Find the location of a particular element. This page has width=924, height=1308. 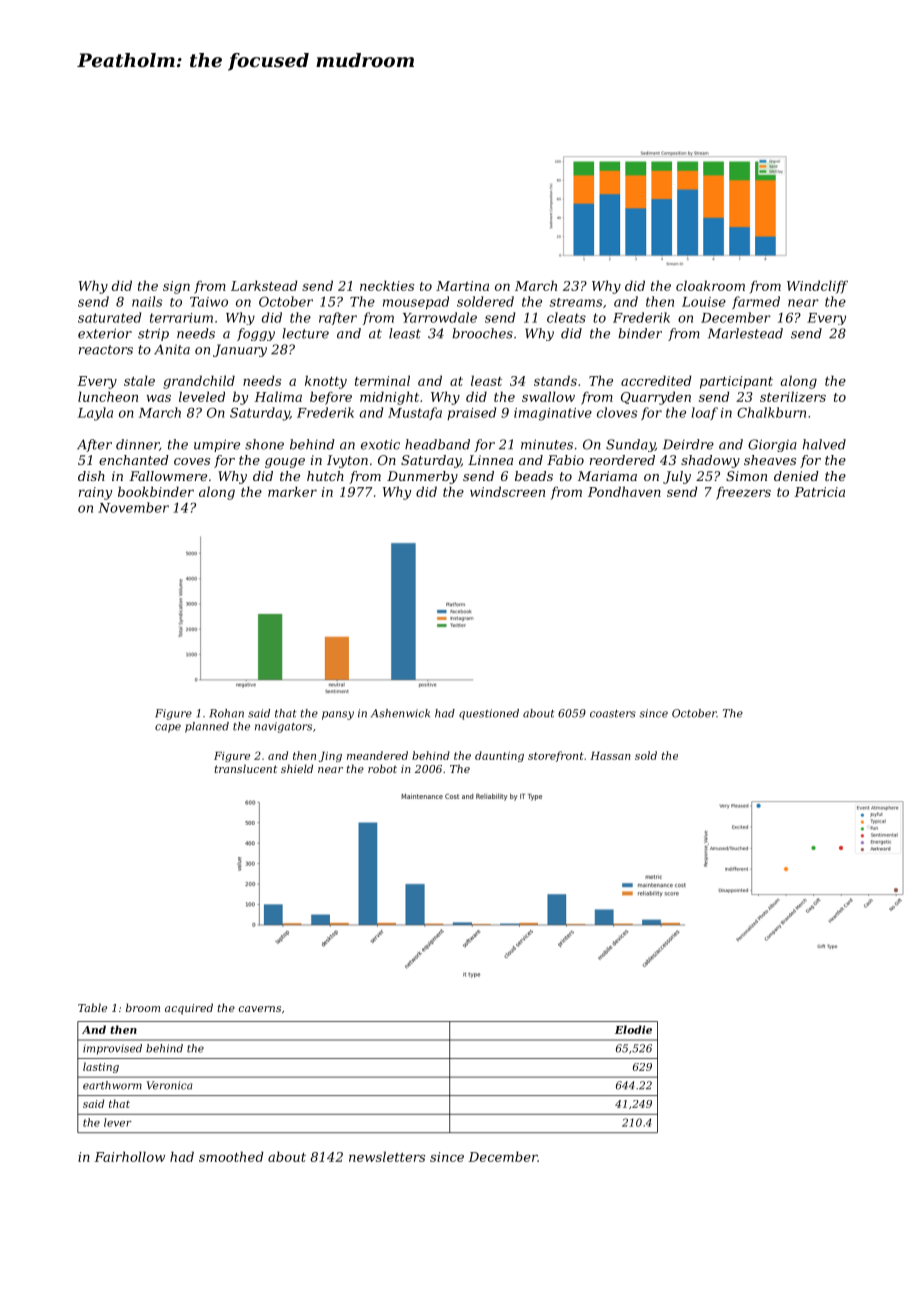

smoothed is located at coordinates (231, 1156).
